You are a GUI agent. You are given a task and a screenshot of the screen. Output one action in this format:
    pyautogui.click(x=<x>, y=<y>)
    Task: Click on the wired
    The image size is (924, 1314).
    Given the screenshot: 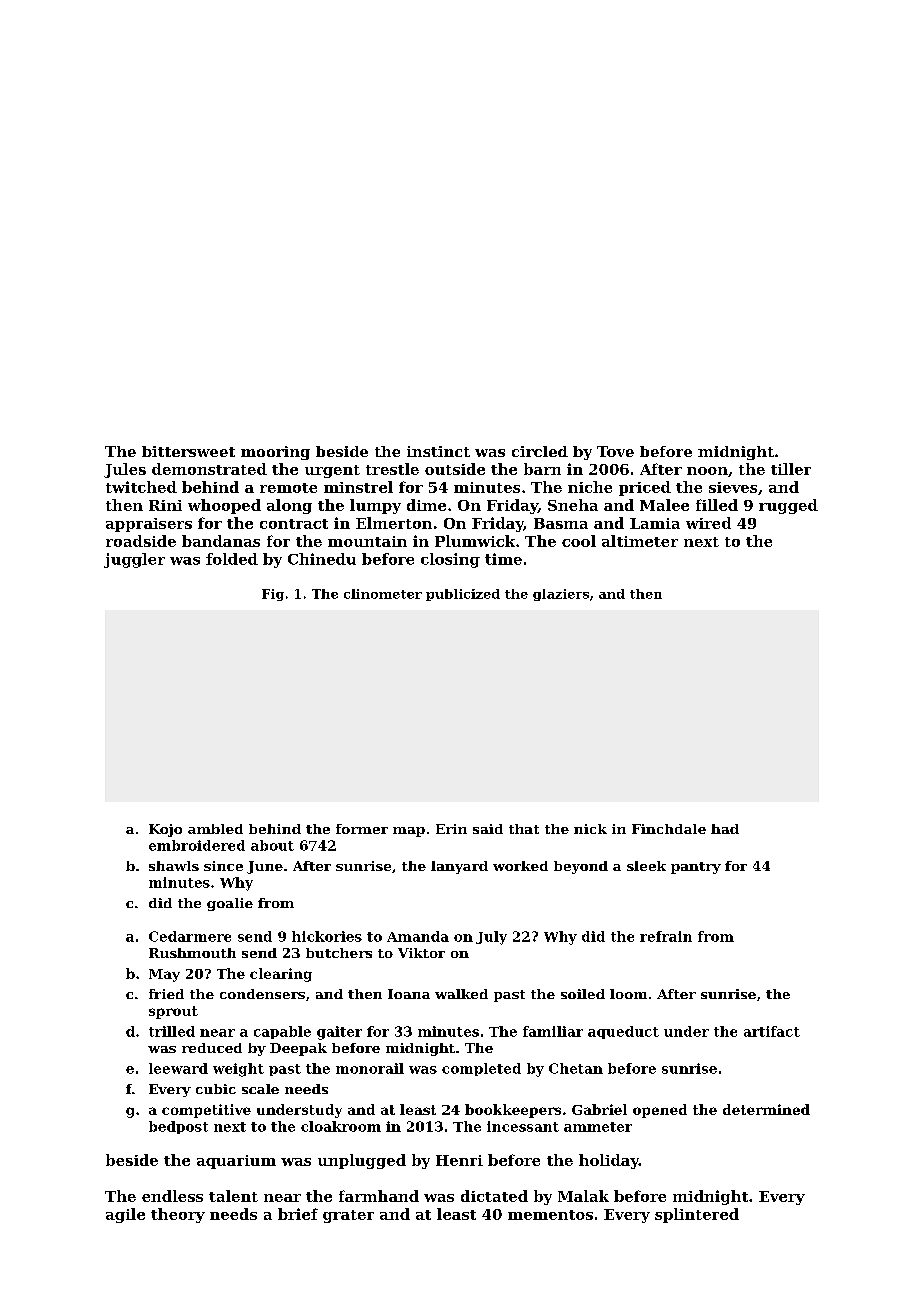 What is the action you would take?
    pyautogui.click(x=708, y=523)
